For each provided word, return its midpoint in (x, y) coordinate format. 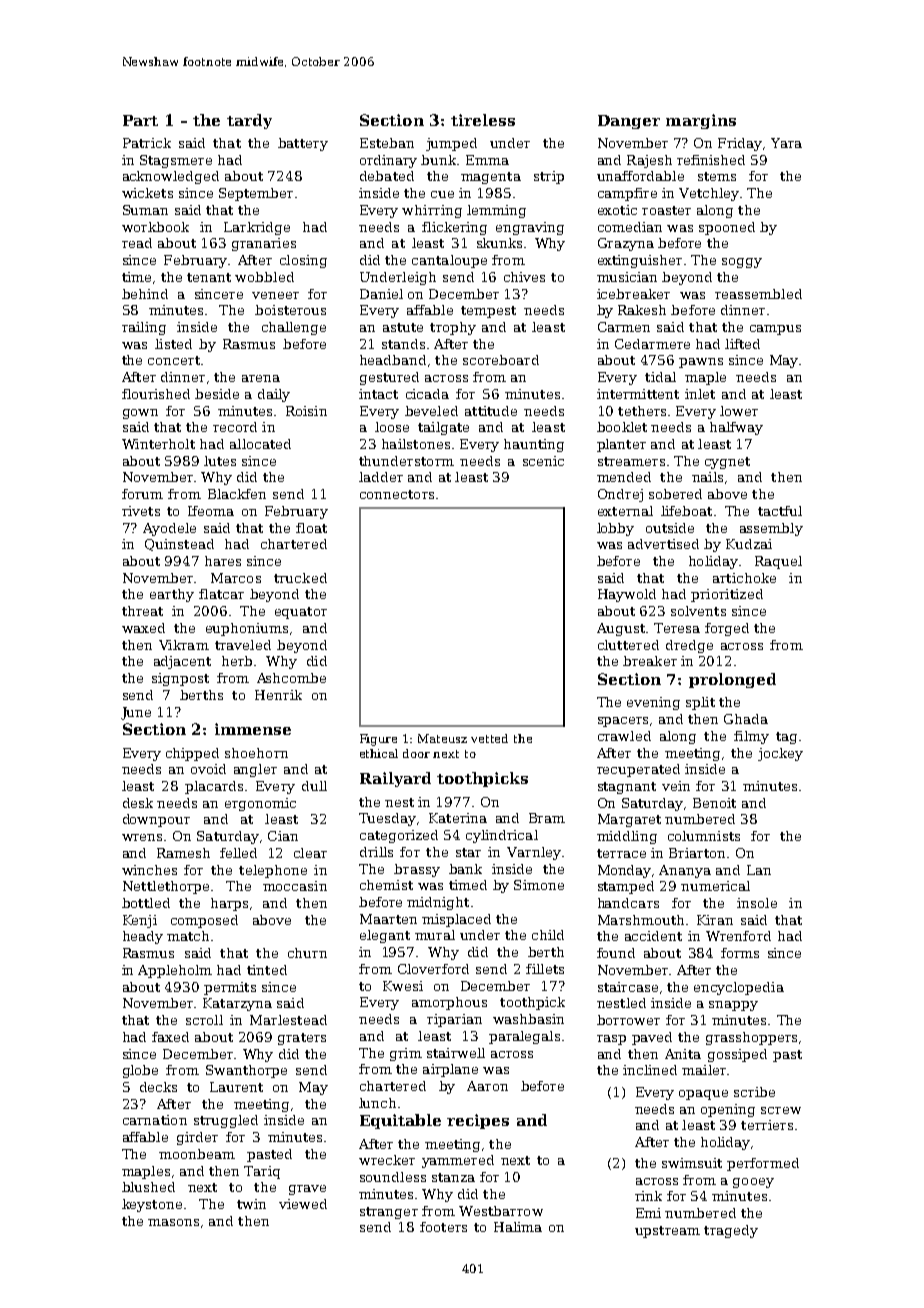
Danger (629, 122)
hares (223, 561)
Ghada (746, 719)
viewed (303, 1204)
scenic (543, 461)
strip (549, 177)
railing (144, 328)
